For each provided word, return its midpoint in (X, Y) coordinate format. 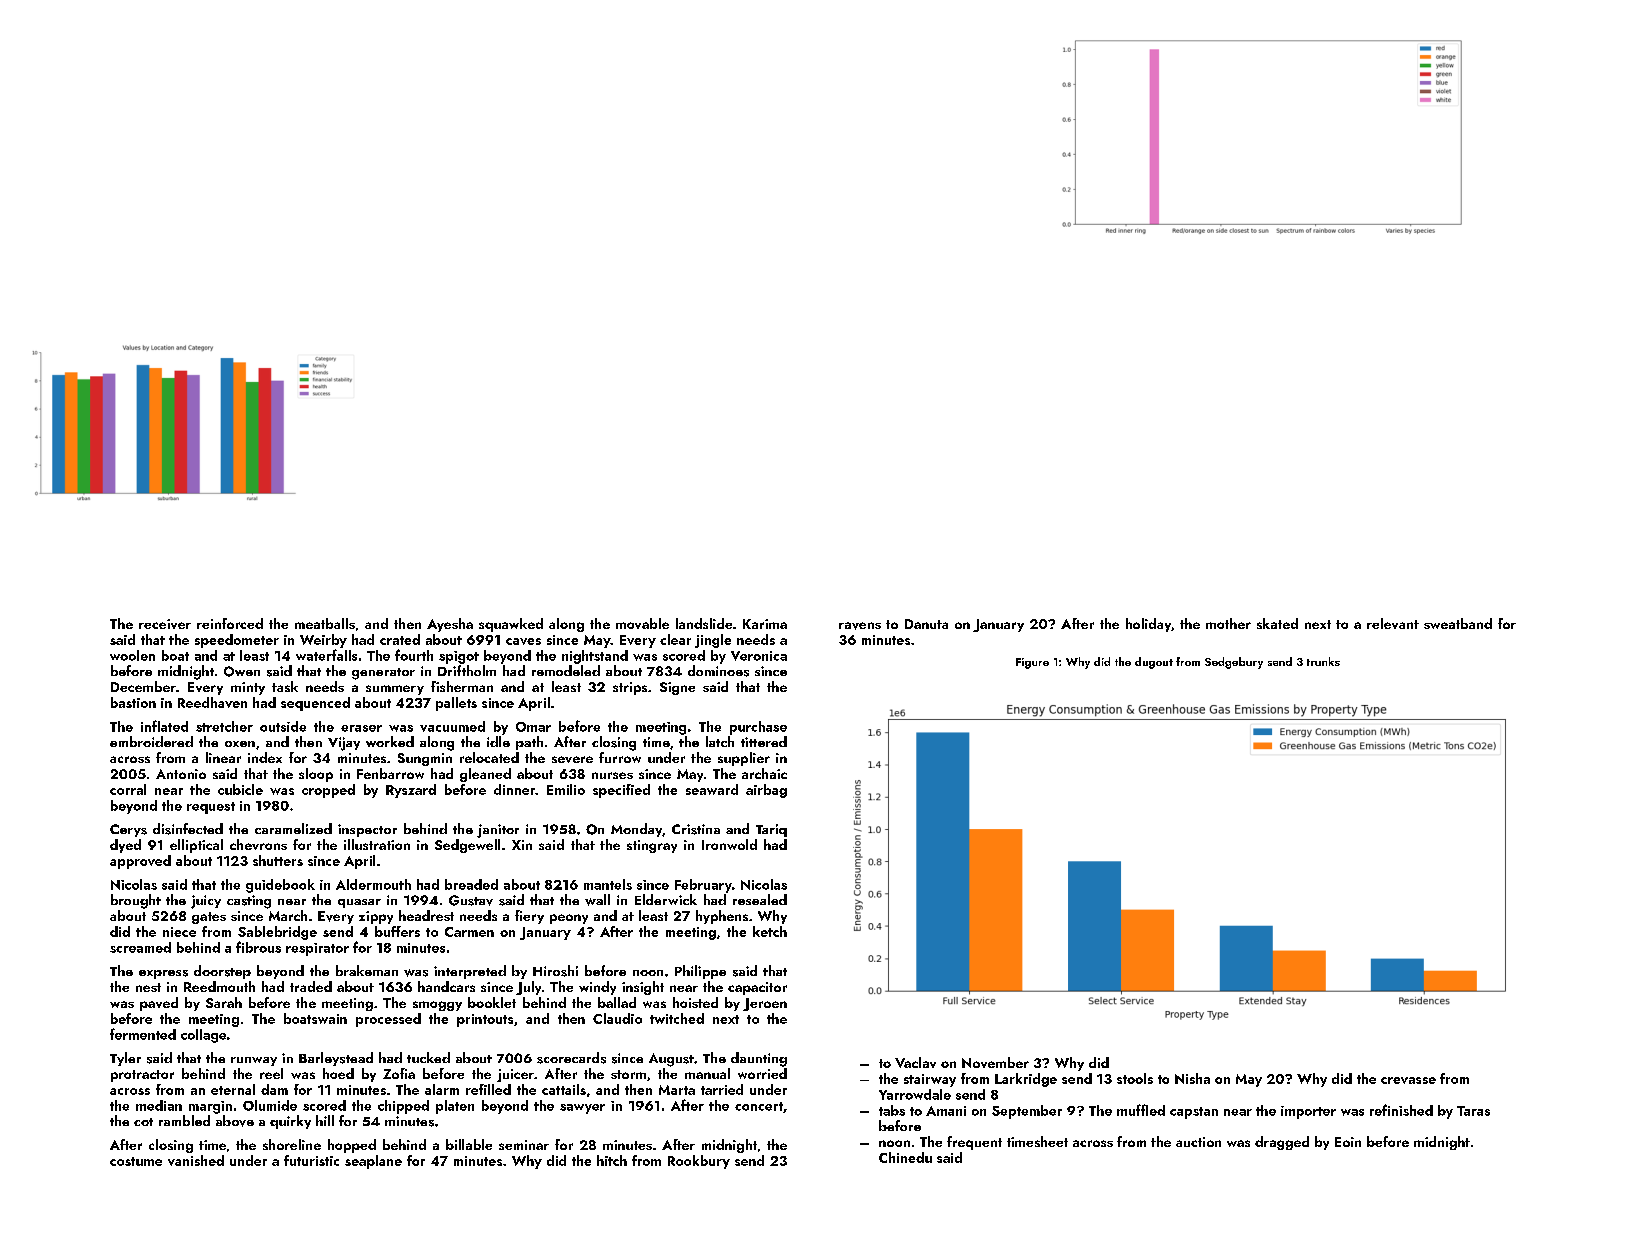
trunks (1323, 661)
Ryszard (411, 791)
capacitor (757, 988)
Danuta (926, 624)
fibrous (258, 947)
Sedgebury (1234, 663)
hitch (612, 1160)
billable (469, 1144)
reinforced (230, 623)
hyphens (722, 917)
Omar (533, 727)
